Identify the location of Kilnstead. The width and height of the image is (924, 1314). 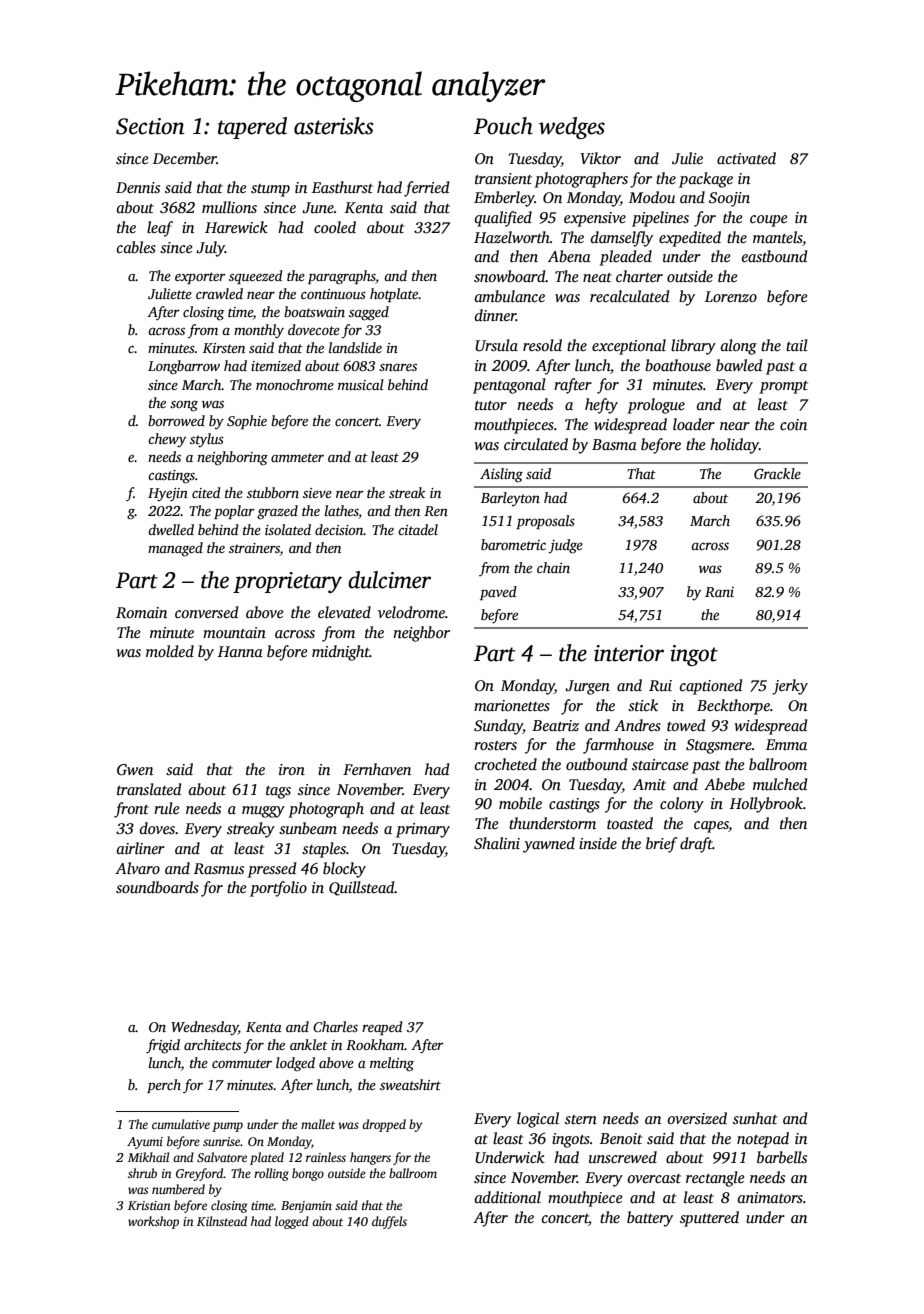
(222, 1221).
